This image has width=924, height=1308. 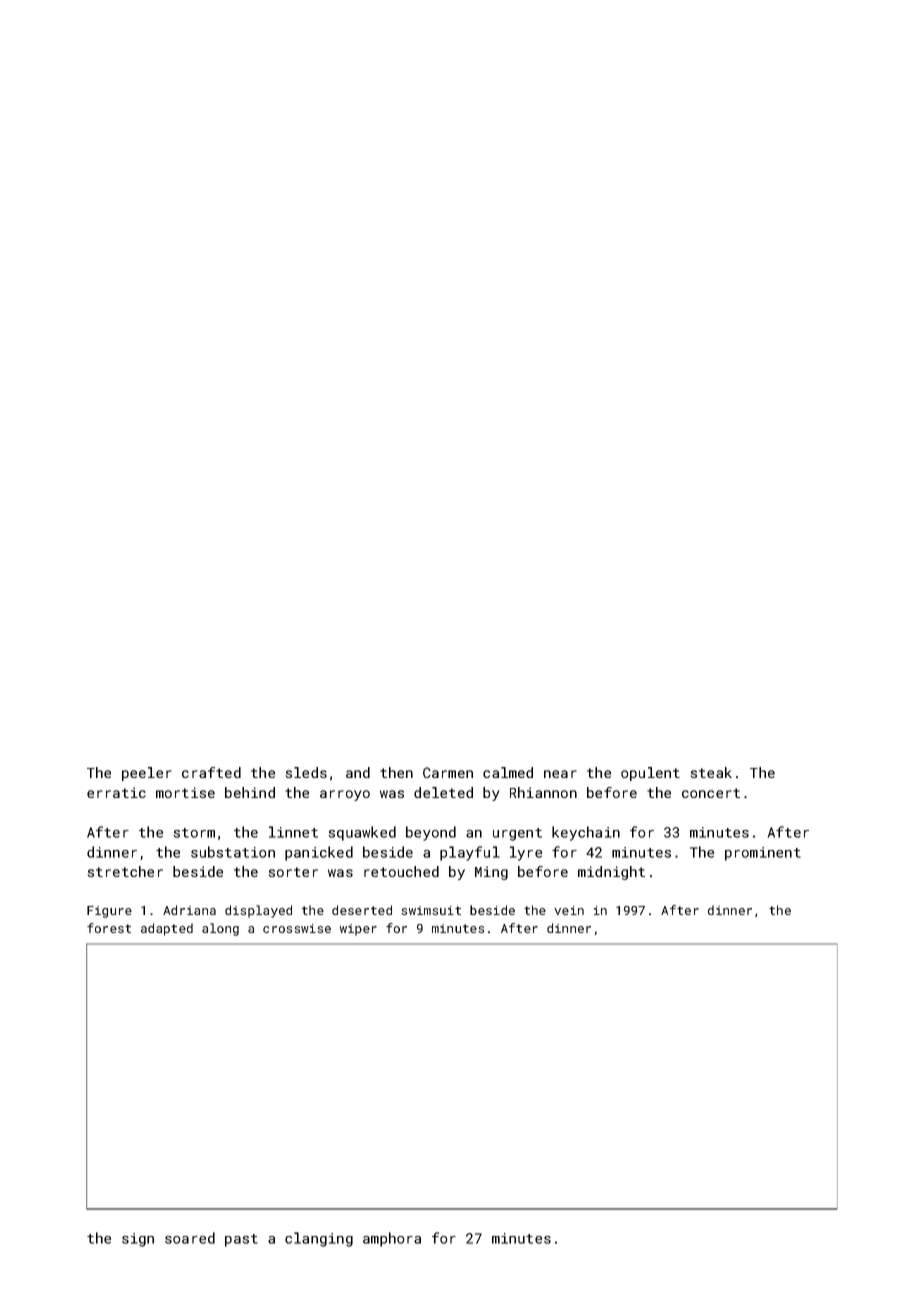 What do you see at coordinates (138, 1240) in the image?
I see `sign` at bounding box center [138, 1240].
